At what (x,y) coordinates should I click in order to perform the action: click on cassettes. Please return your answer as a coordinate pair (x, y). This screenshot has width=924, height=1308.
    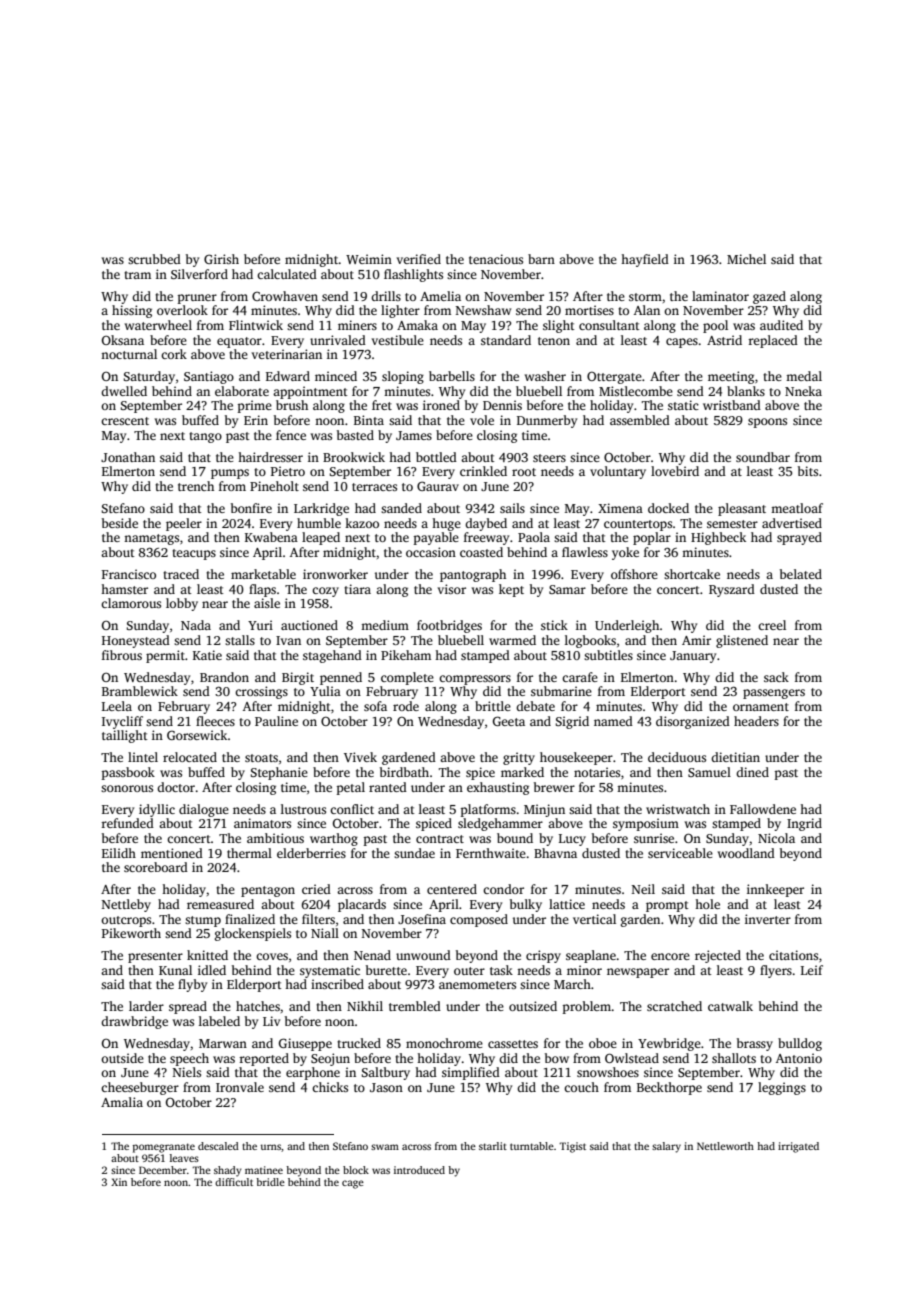
    Looking at the image, I should click on (513, 1044).
